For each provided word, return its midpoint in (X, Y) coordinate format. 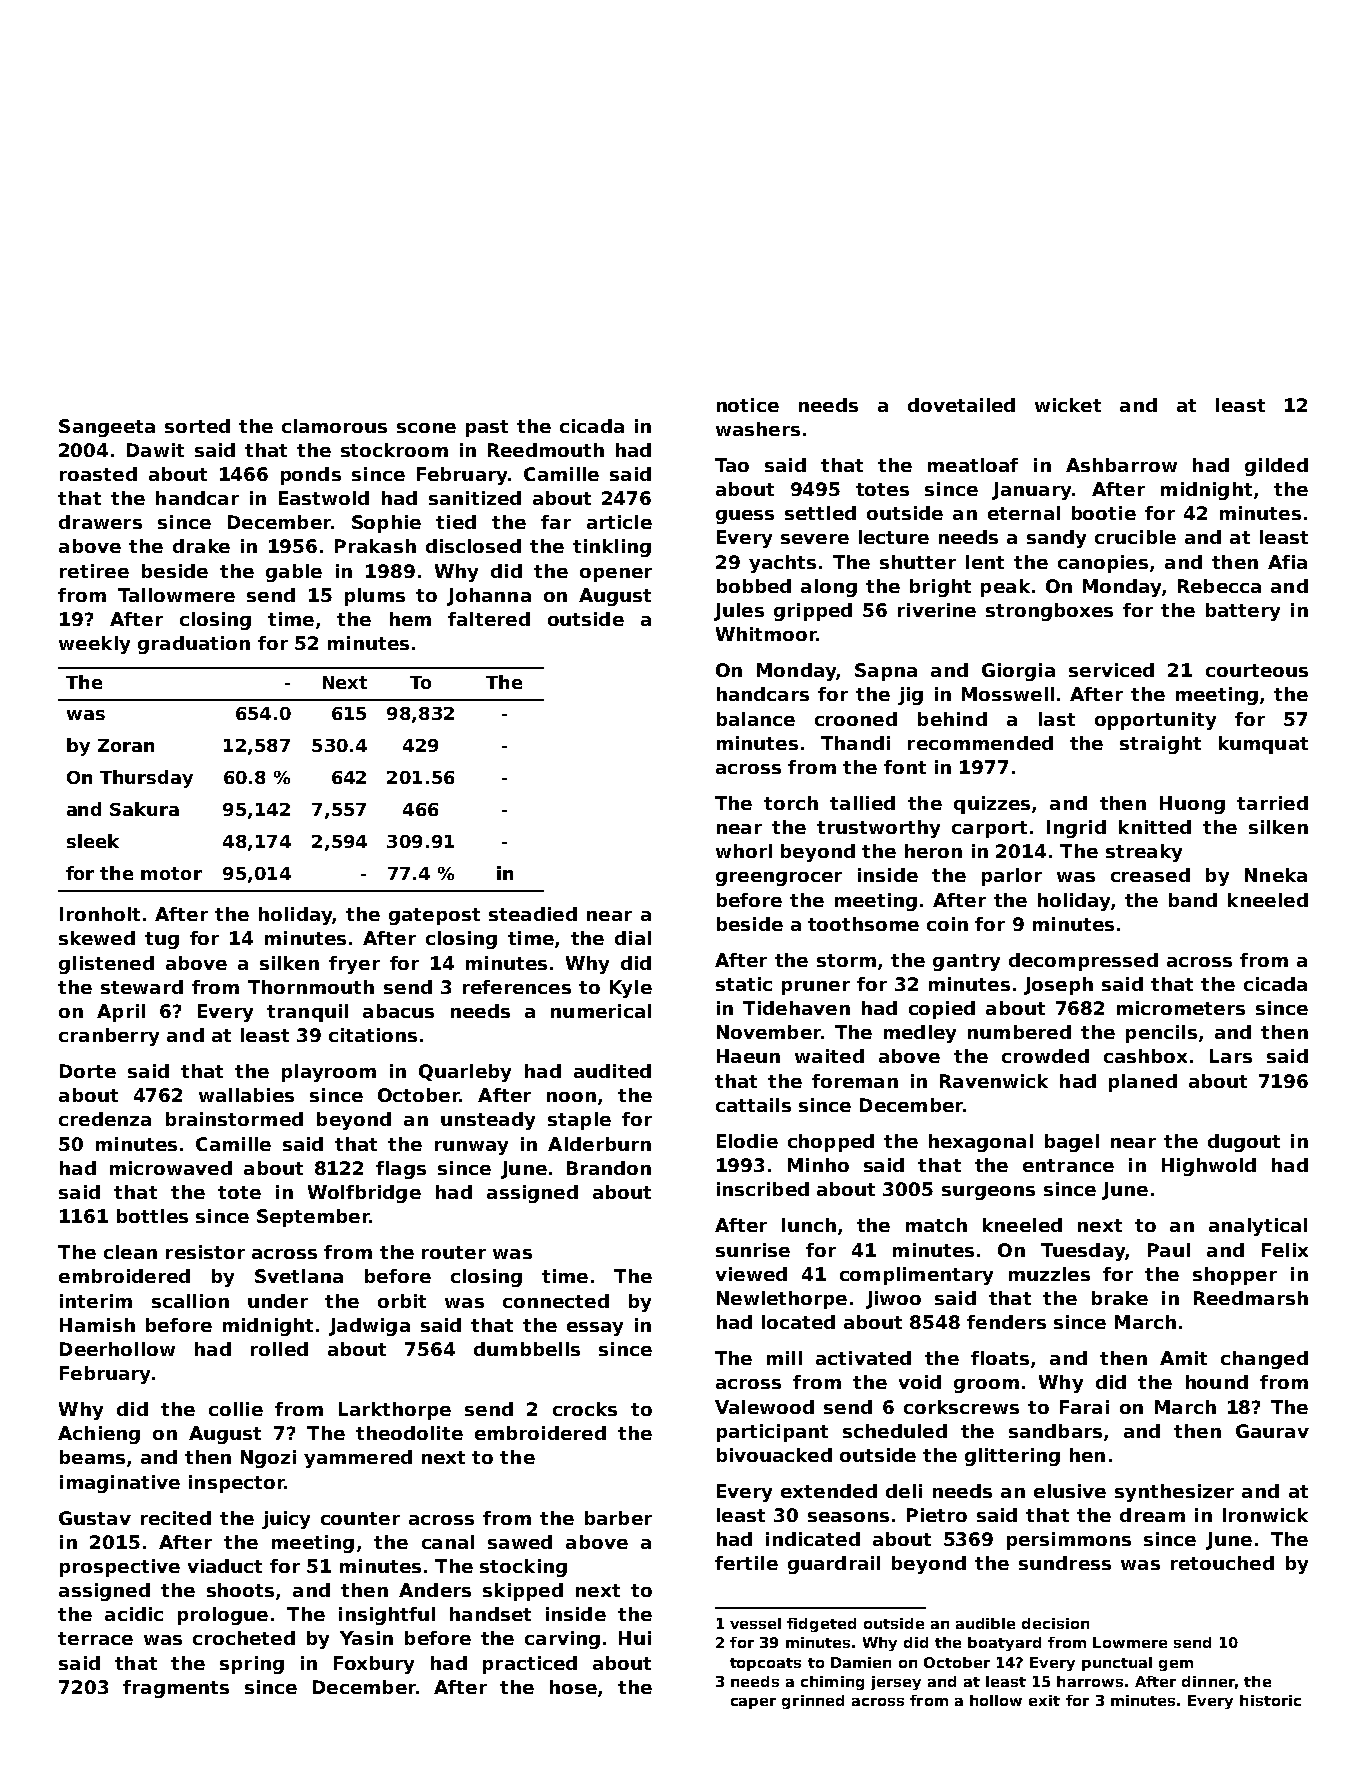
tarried (1272, 803)
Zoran (126, 745)
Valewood (764, 1407)
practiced (530, 1665)
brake (1120, 1298)
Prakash (375, 546)
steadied (533, 914)
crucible (1135, 537)
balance (756, 719)
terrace (95, 1638)
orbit (402, 1301)
